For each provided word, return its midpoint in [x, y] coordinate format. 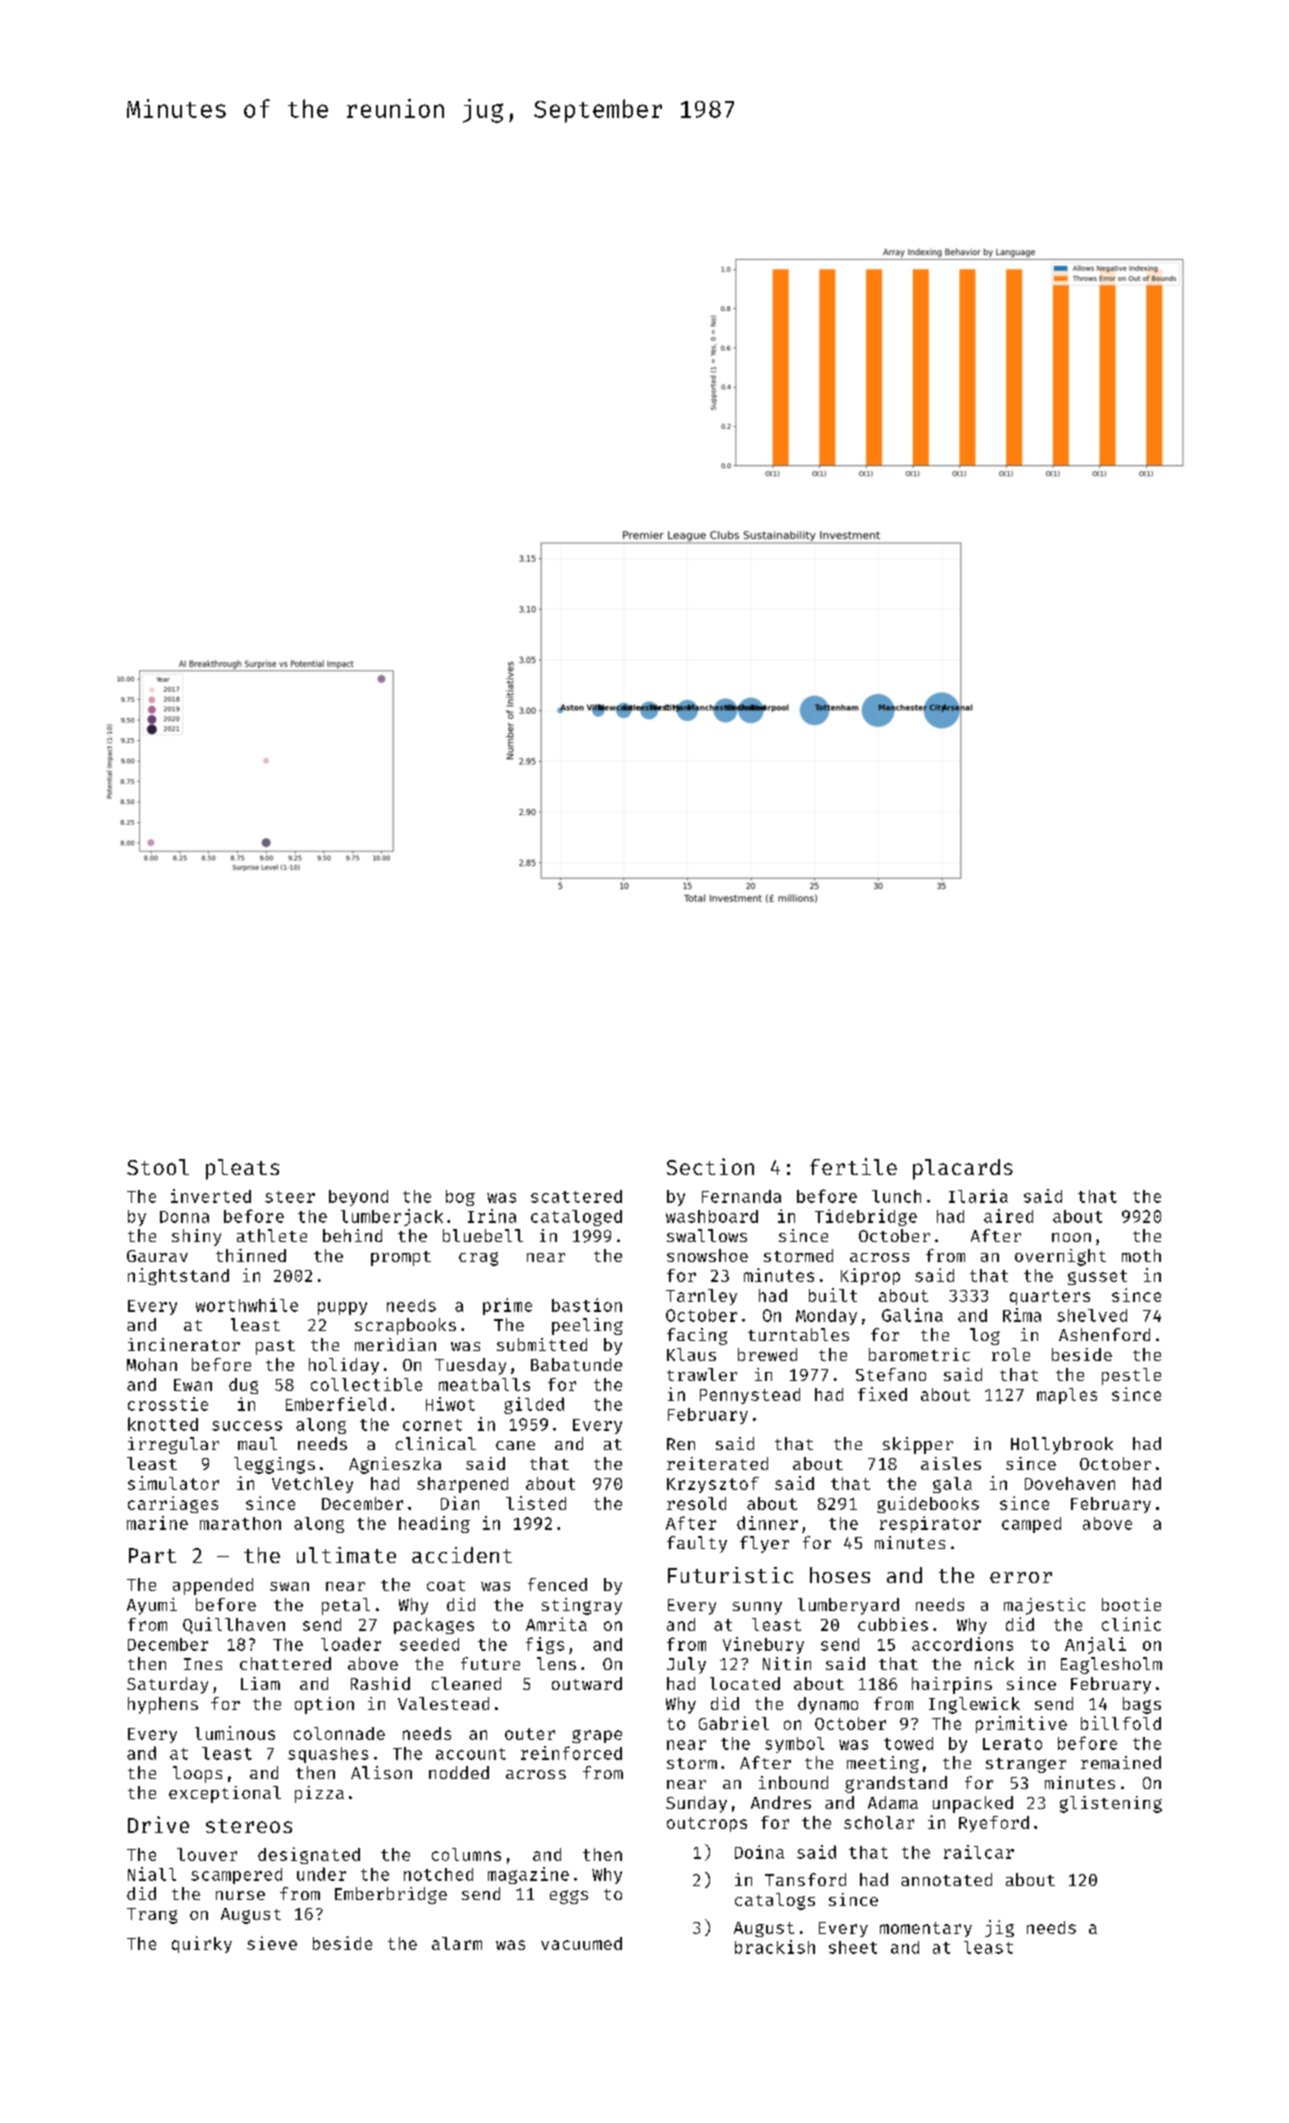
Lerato [1012, 1744]
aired [1008, 1216]
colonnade [339, 1733]
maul [257, 1443]
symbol [794, 1745]
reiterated [717, 1463]
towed [908, 1743]
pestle [1131, 1376]
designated [309, 1855]
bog [460, 1198]
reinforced [571, 1753]
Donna [184, 1217]
